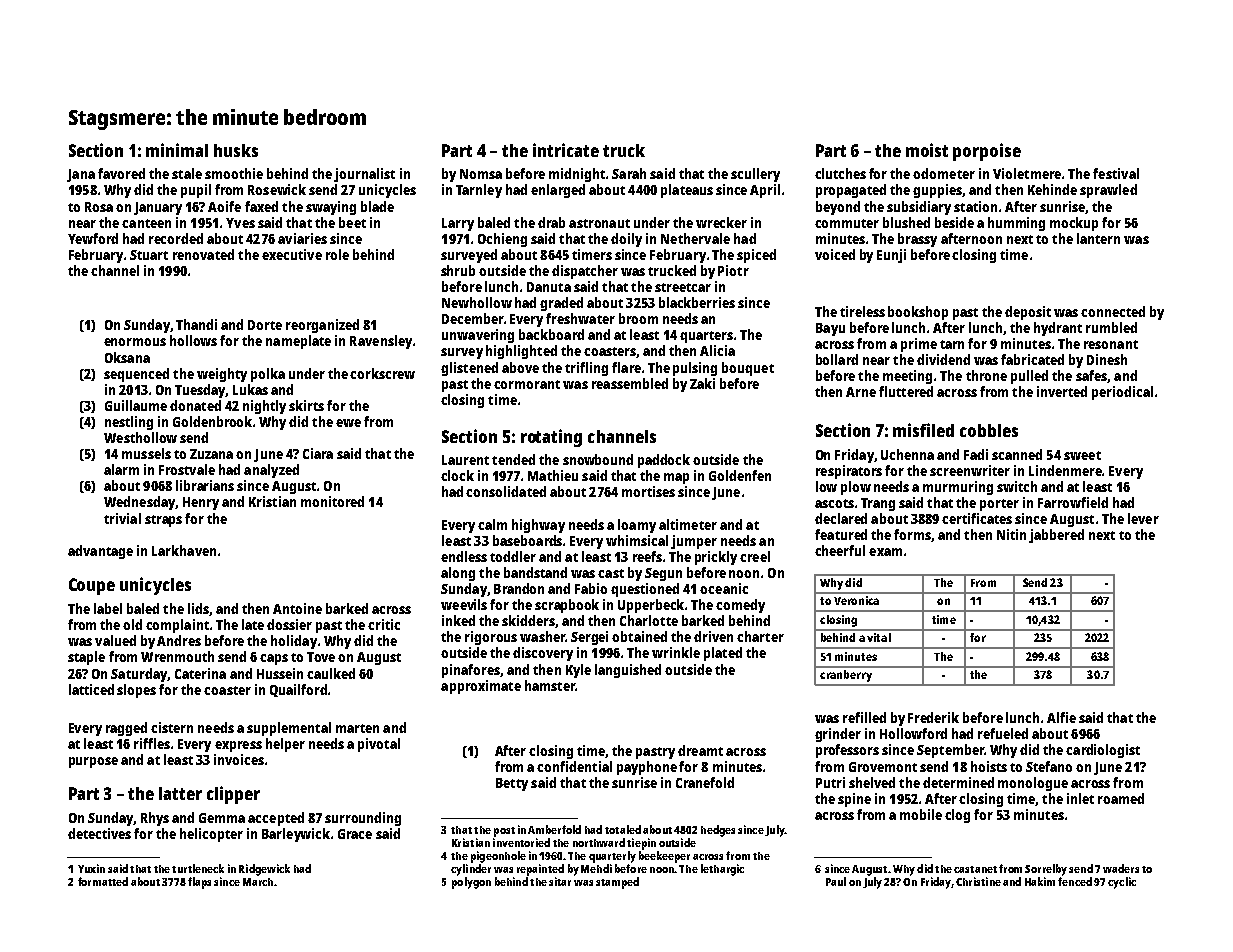 Image resolution: width=1233 pixels, height=952 pixels. What do you see at coordinates (836, 881) in the page?
I see `Paul` at bounding box center [836, 881].
